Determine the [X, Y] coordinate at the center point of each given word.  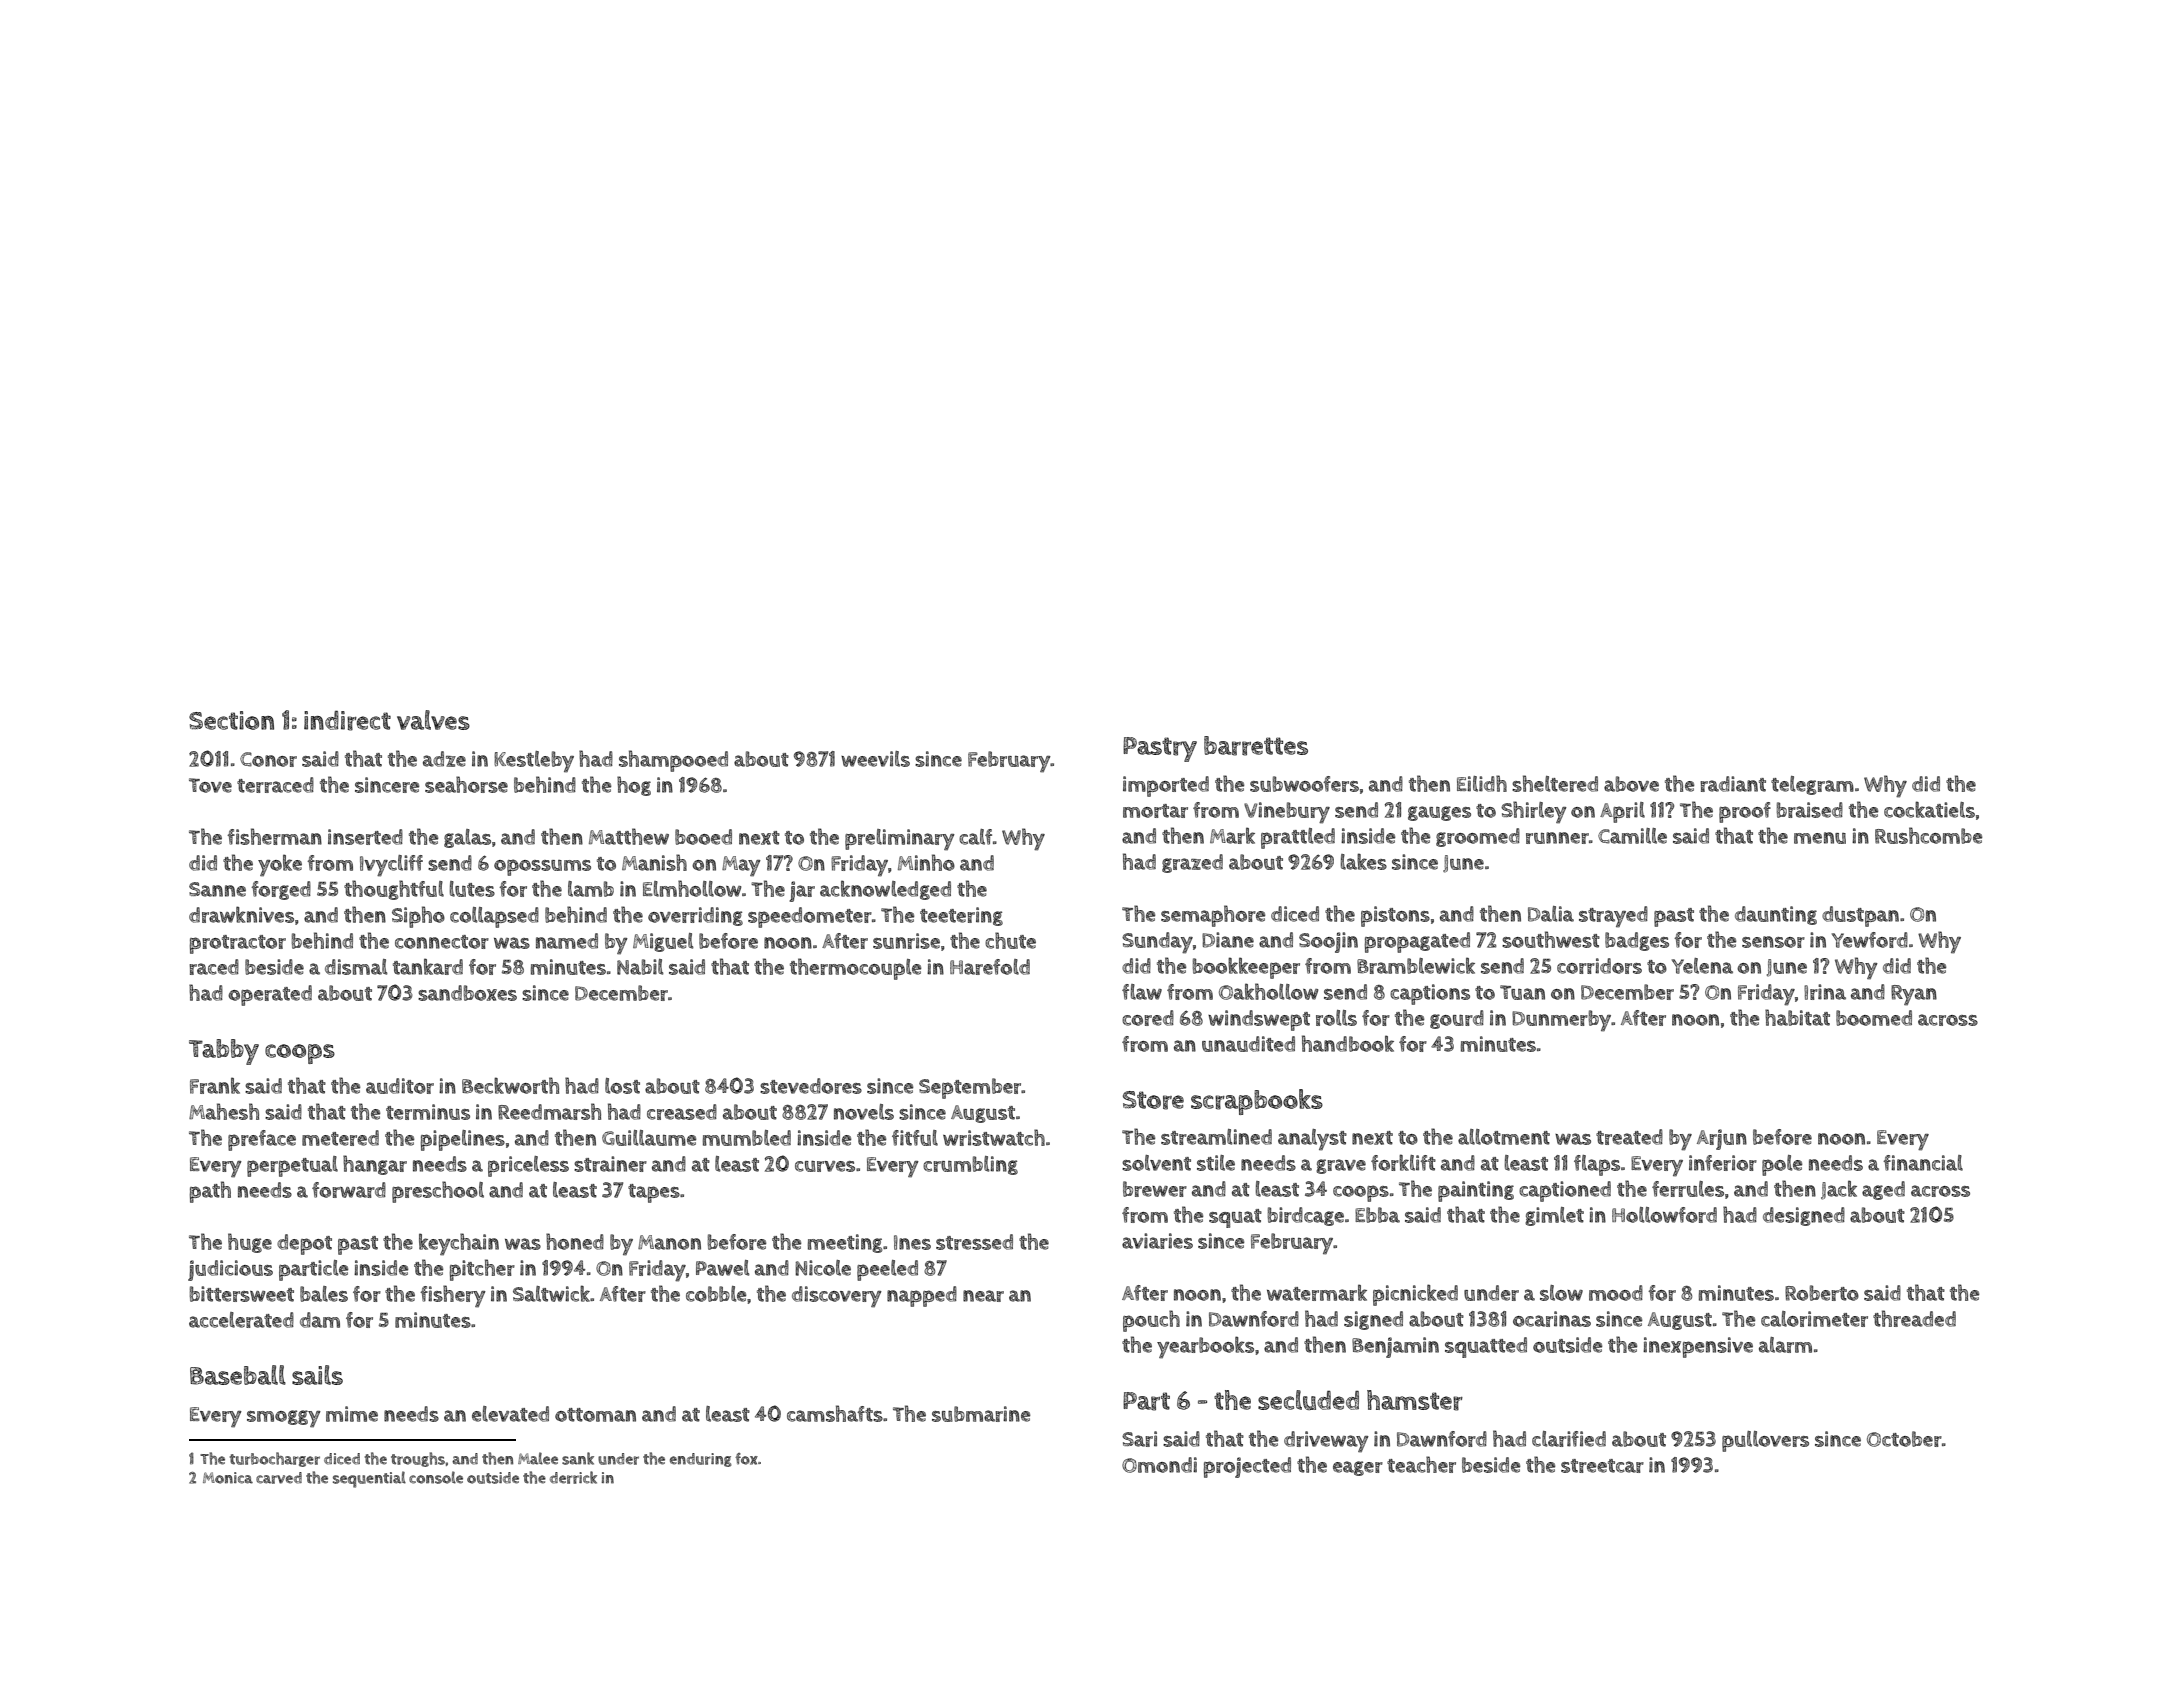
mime [352, 1414]
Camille [1632, 836]
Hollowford [1664, 1215]
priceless [528, 1166]
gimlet [1554, 1216]
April [1622, 812]
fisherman [274, 836]
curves [825, 1166]
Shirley [1534, 812]
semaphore [1213, 916]
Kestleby [534, 762]
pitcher [482, 1270]
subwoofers [1304, 784]
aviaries [1157, 1241]
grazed [1192, 863]
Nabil [640, 967]
